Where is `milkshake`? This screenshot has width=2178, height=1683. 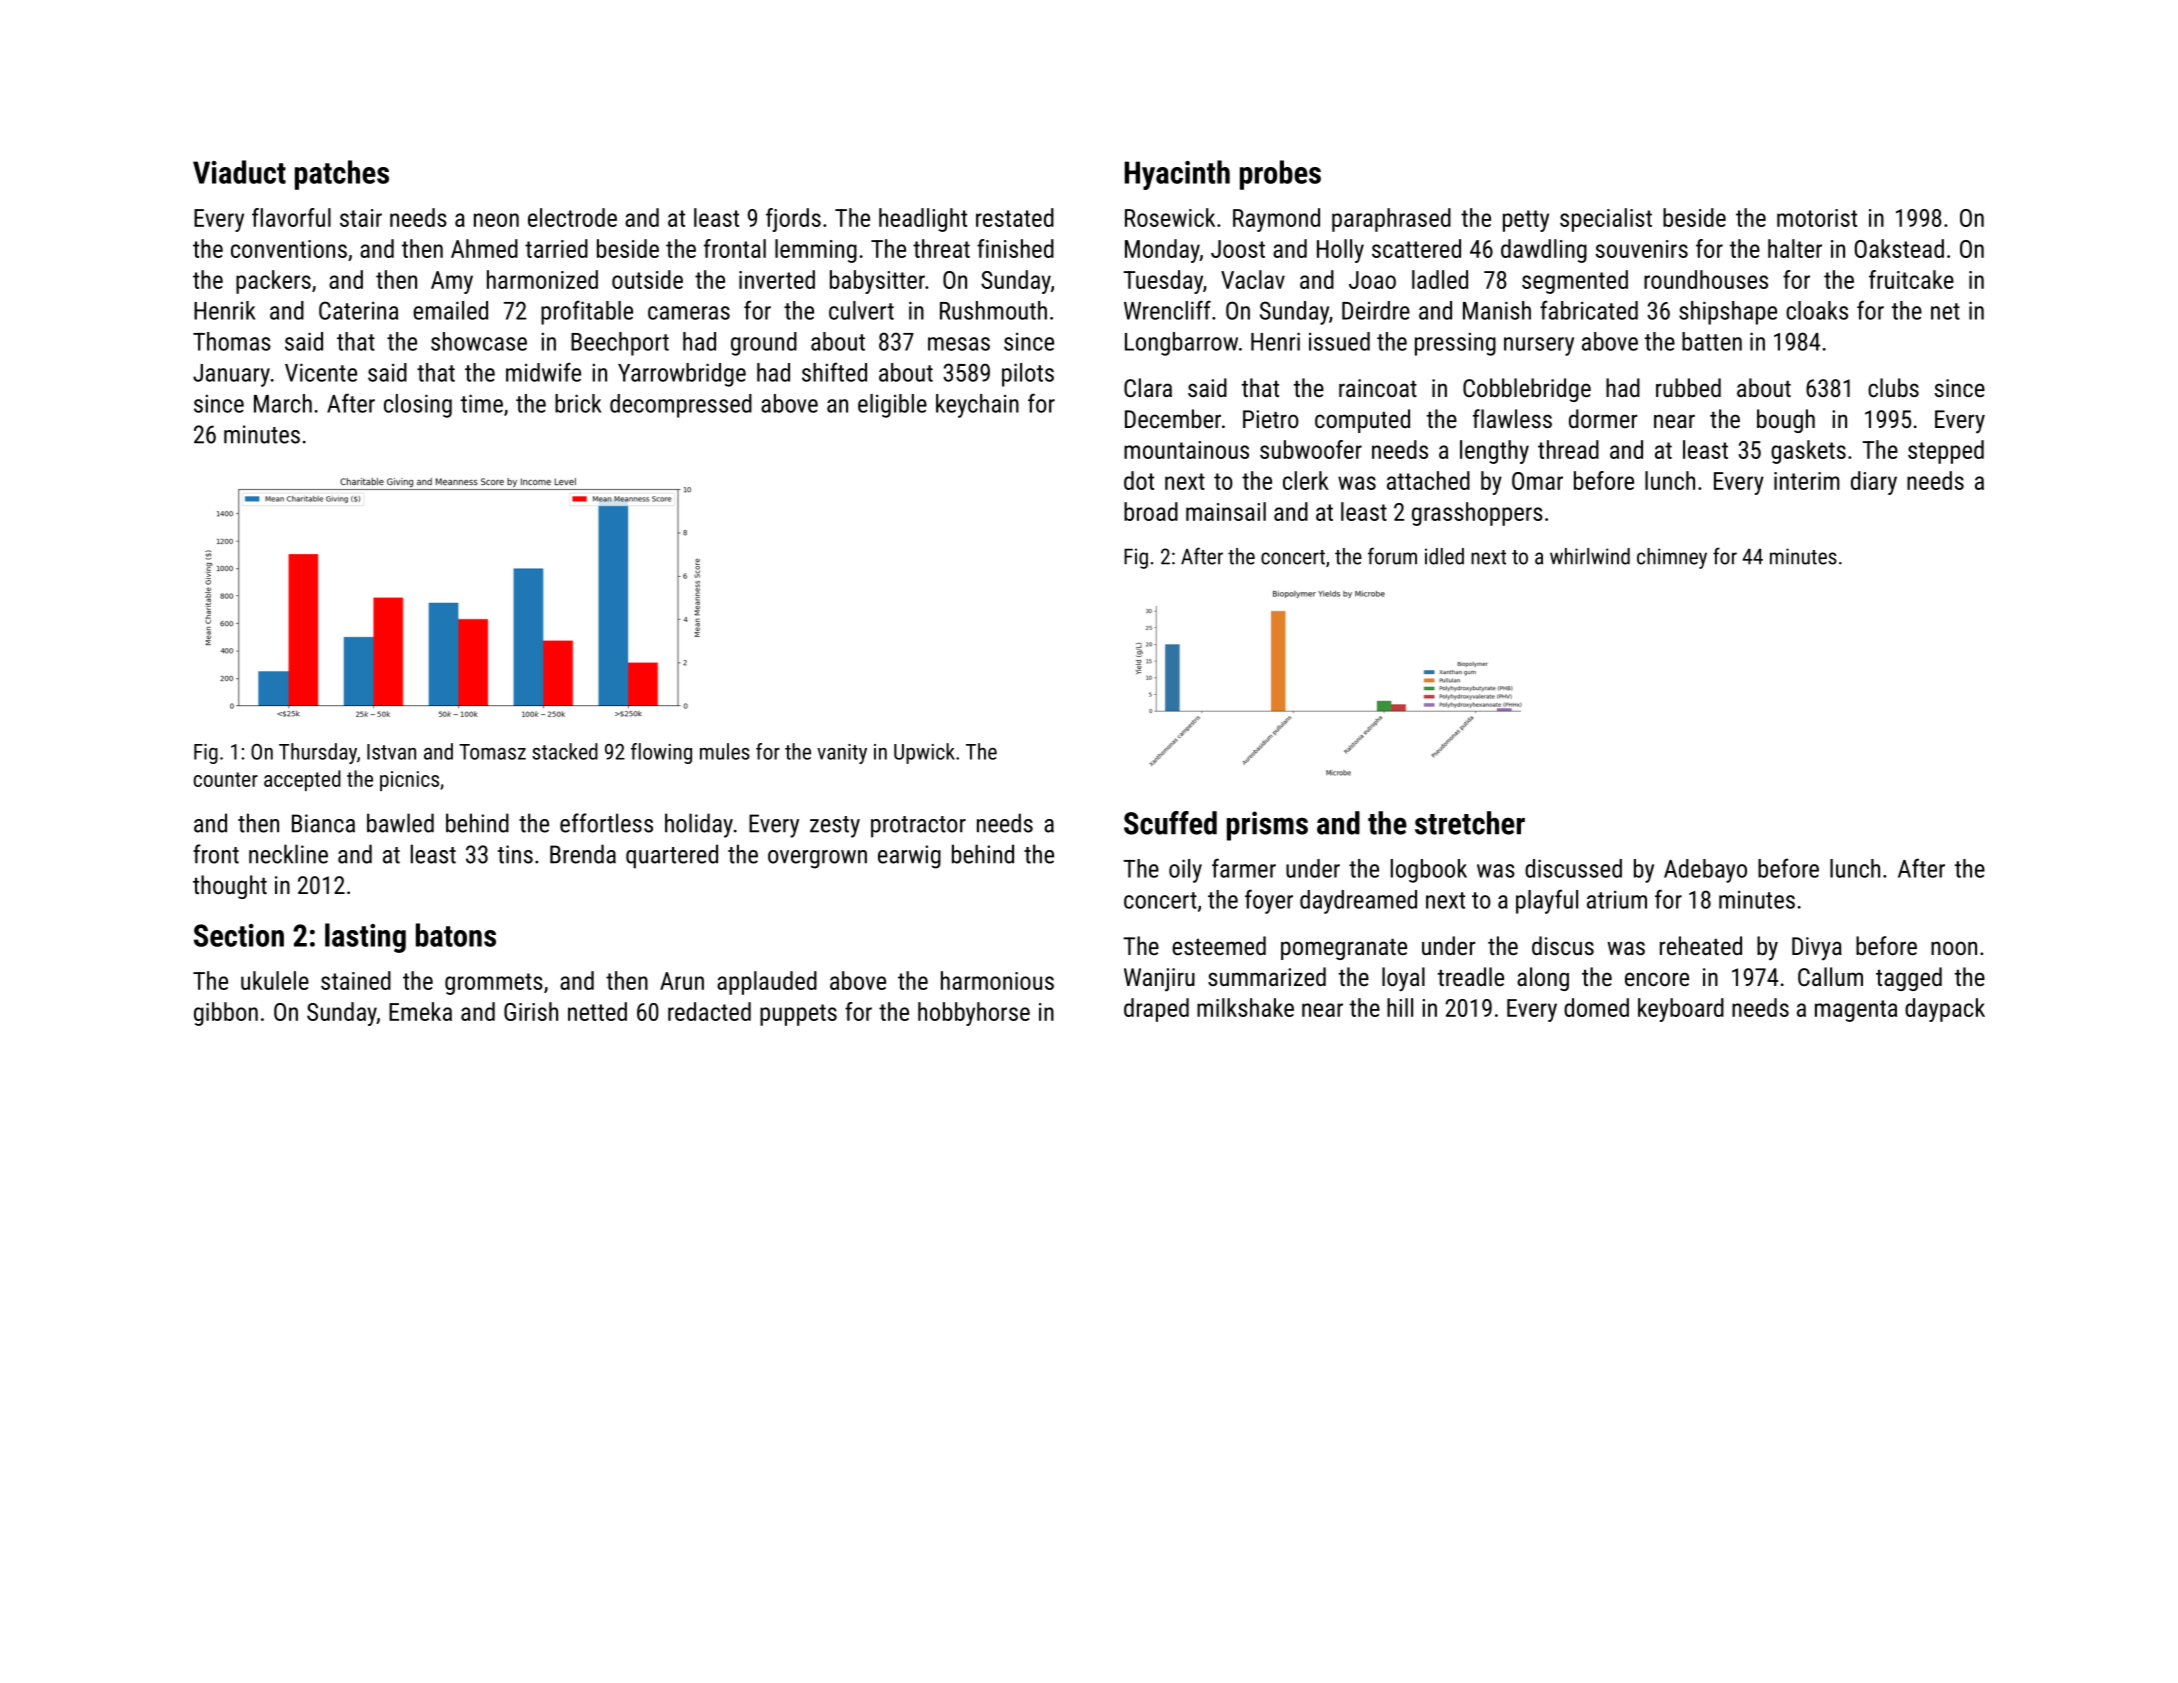 milkshake is located at coordinates (1245, 1007).
